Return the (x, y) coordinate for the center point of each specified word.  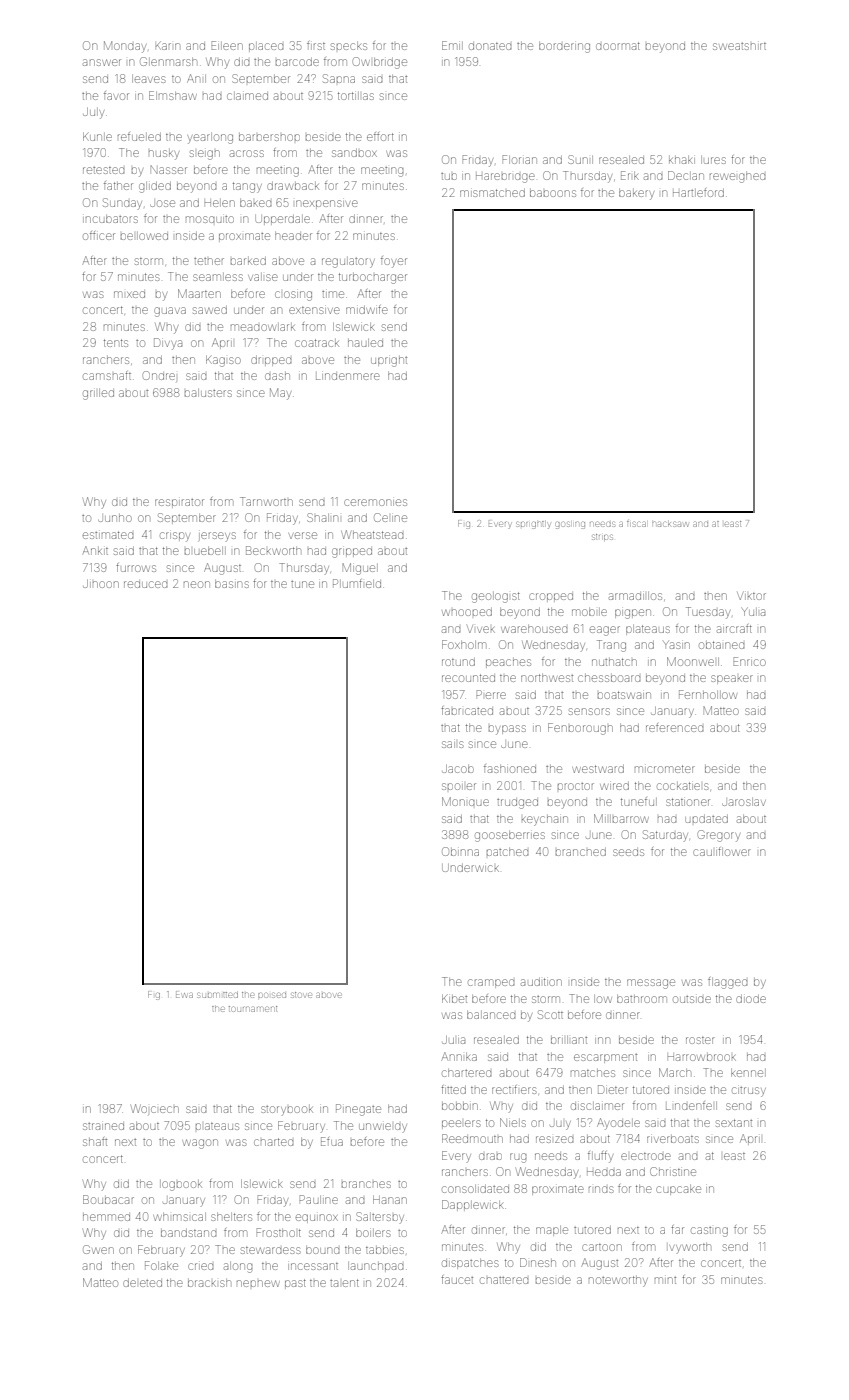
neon (197, 584)
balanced (491, 1015)
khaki (682, 160)
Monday (125, 47)
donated (490, 46)
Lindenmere (348, 376)
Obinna (460, 851)
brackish (209, 1283)
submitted (217, 995)
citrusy (749, 1092)
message (651, 984)
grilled (98, 394)
